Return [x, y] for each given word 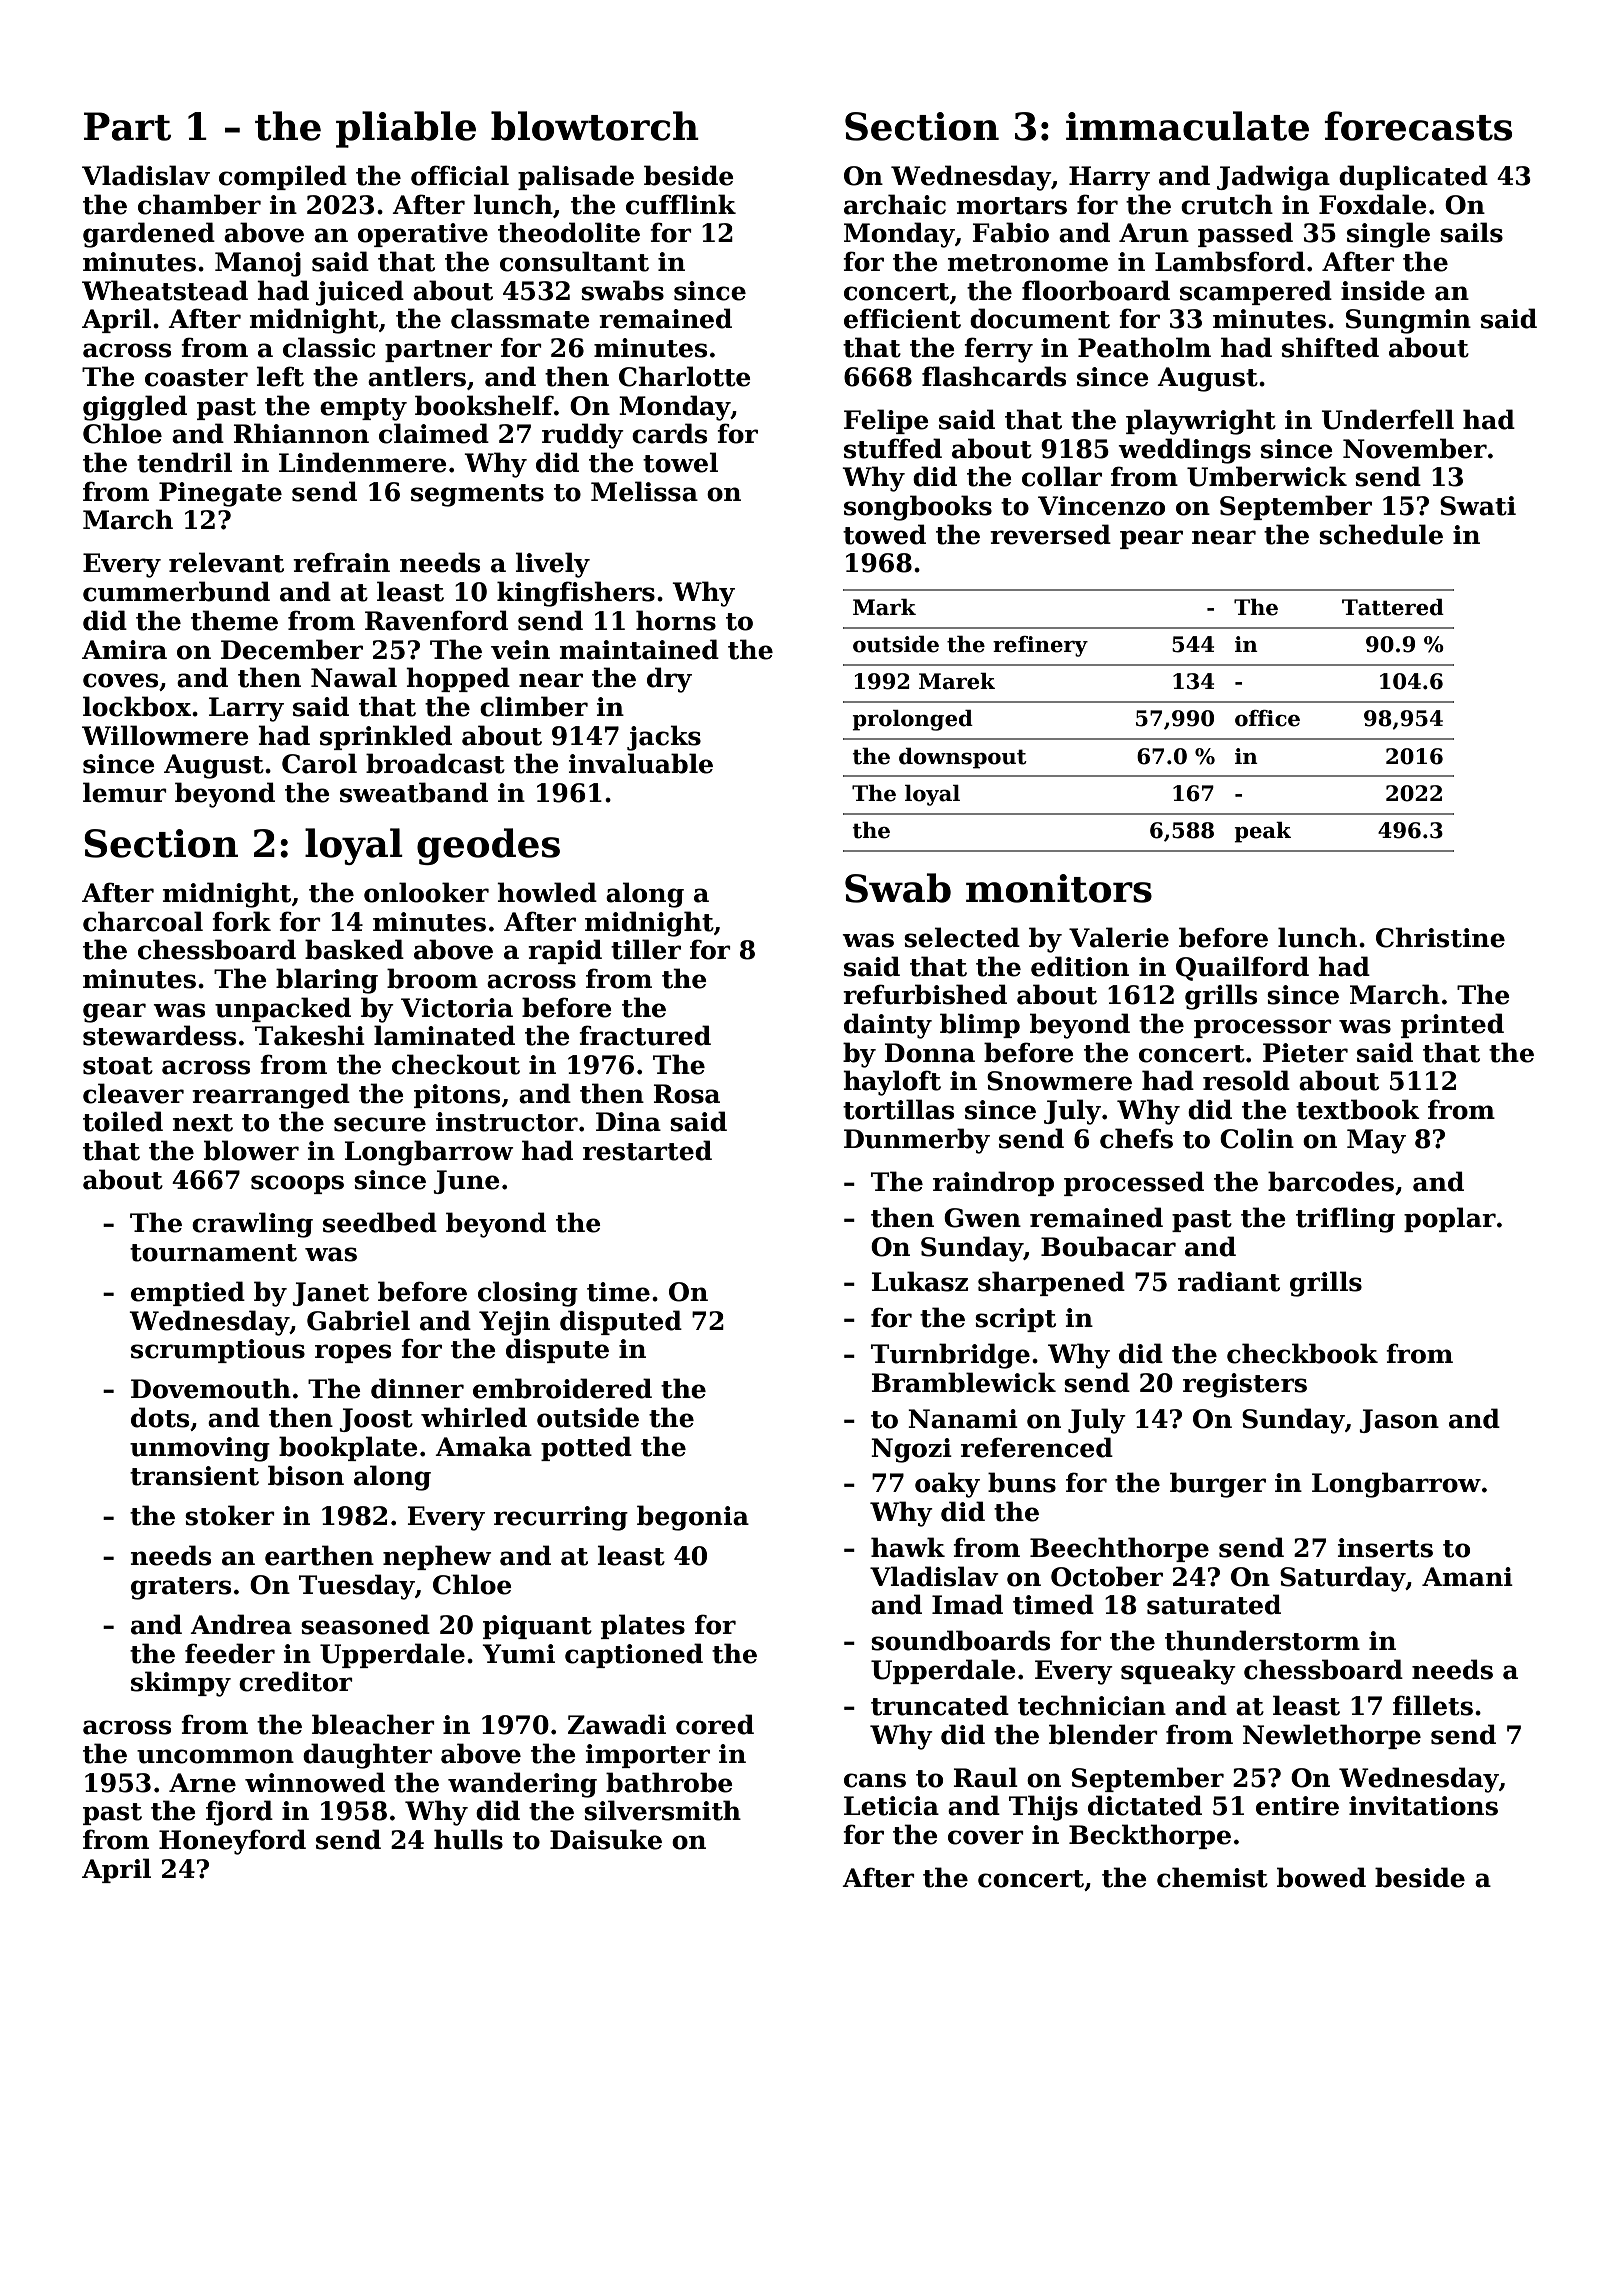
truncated [940, 1705]
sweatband [414, 792]
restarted [647, 1150]
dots [160, 1417]
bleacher [373, 1724]
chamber [199, 204]
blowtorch [595, 126]
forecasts [1418, 126]
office [1267, 718]
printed [1452, 1025]
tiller [646, 949]
